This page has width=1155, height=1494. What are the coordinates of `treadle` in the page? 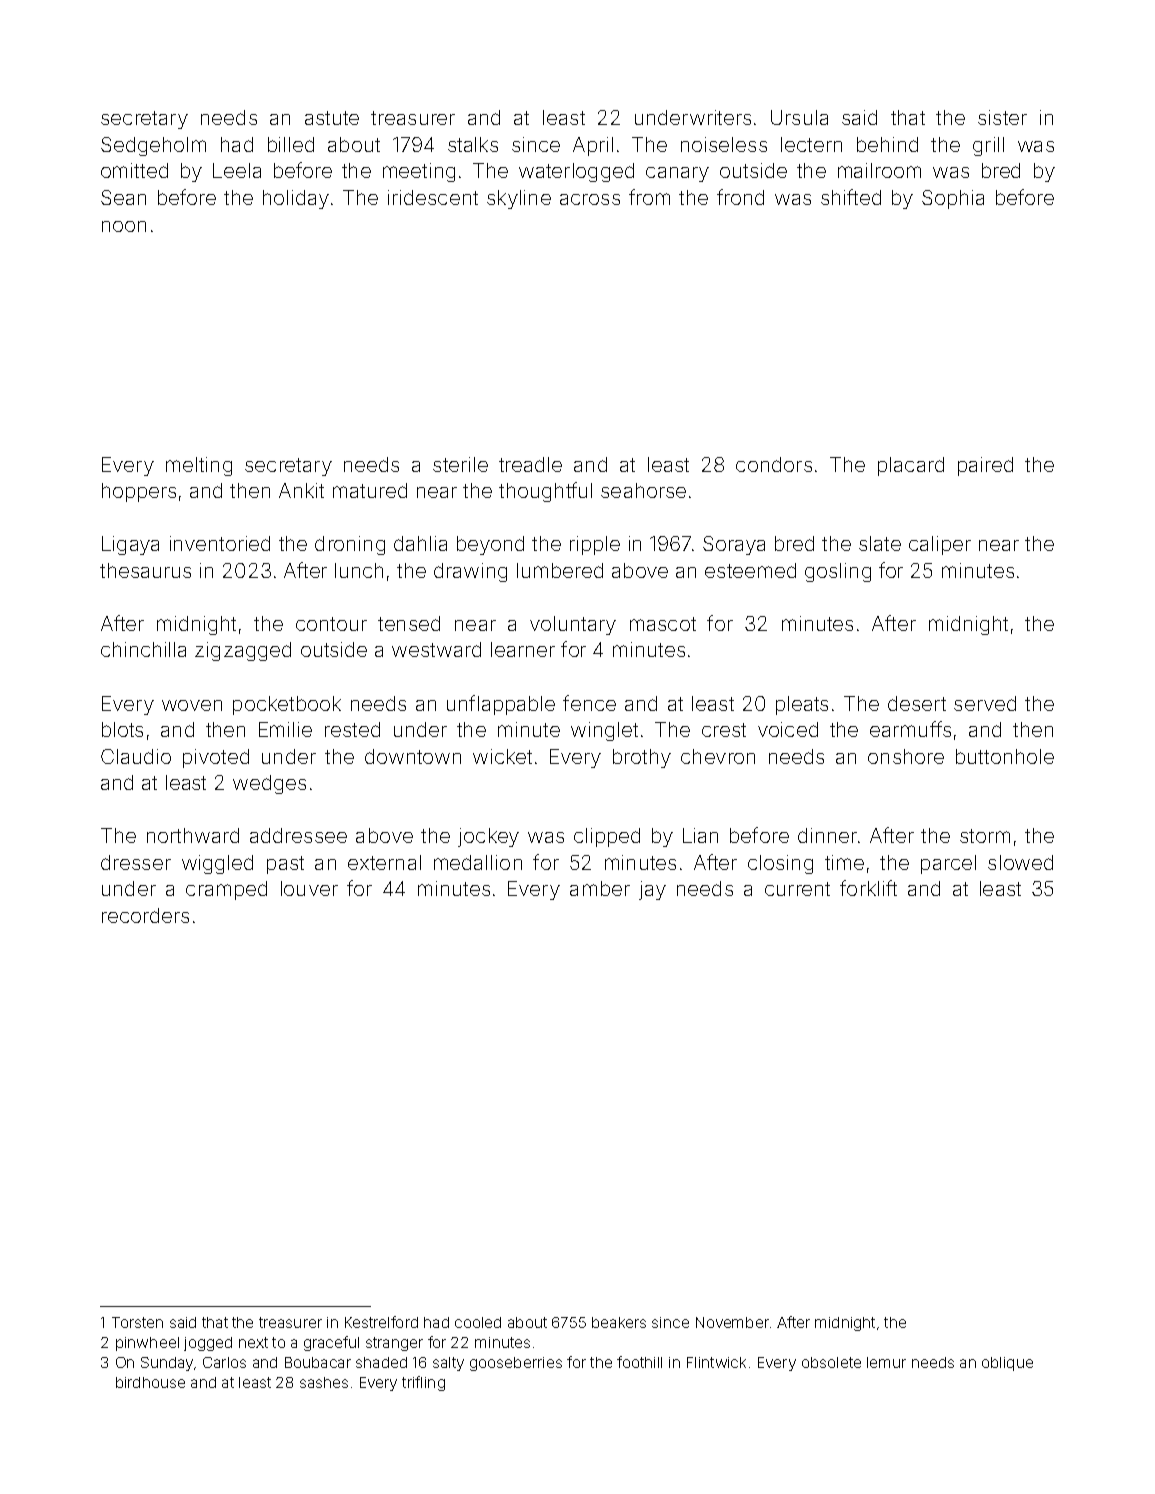 It's located at (530, 464).
